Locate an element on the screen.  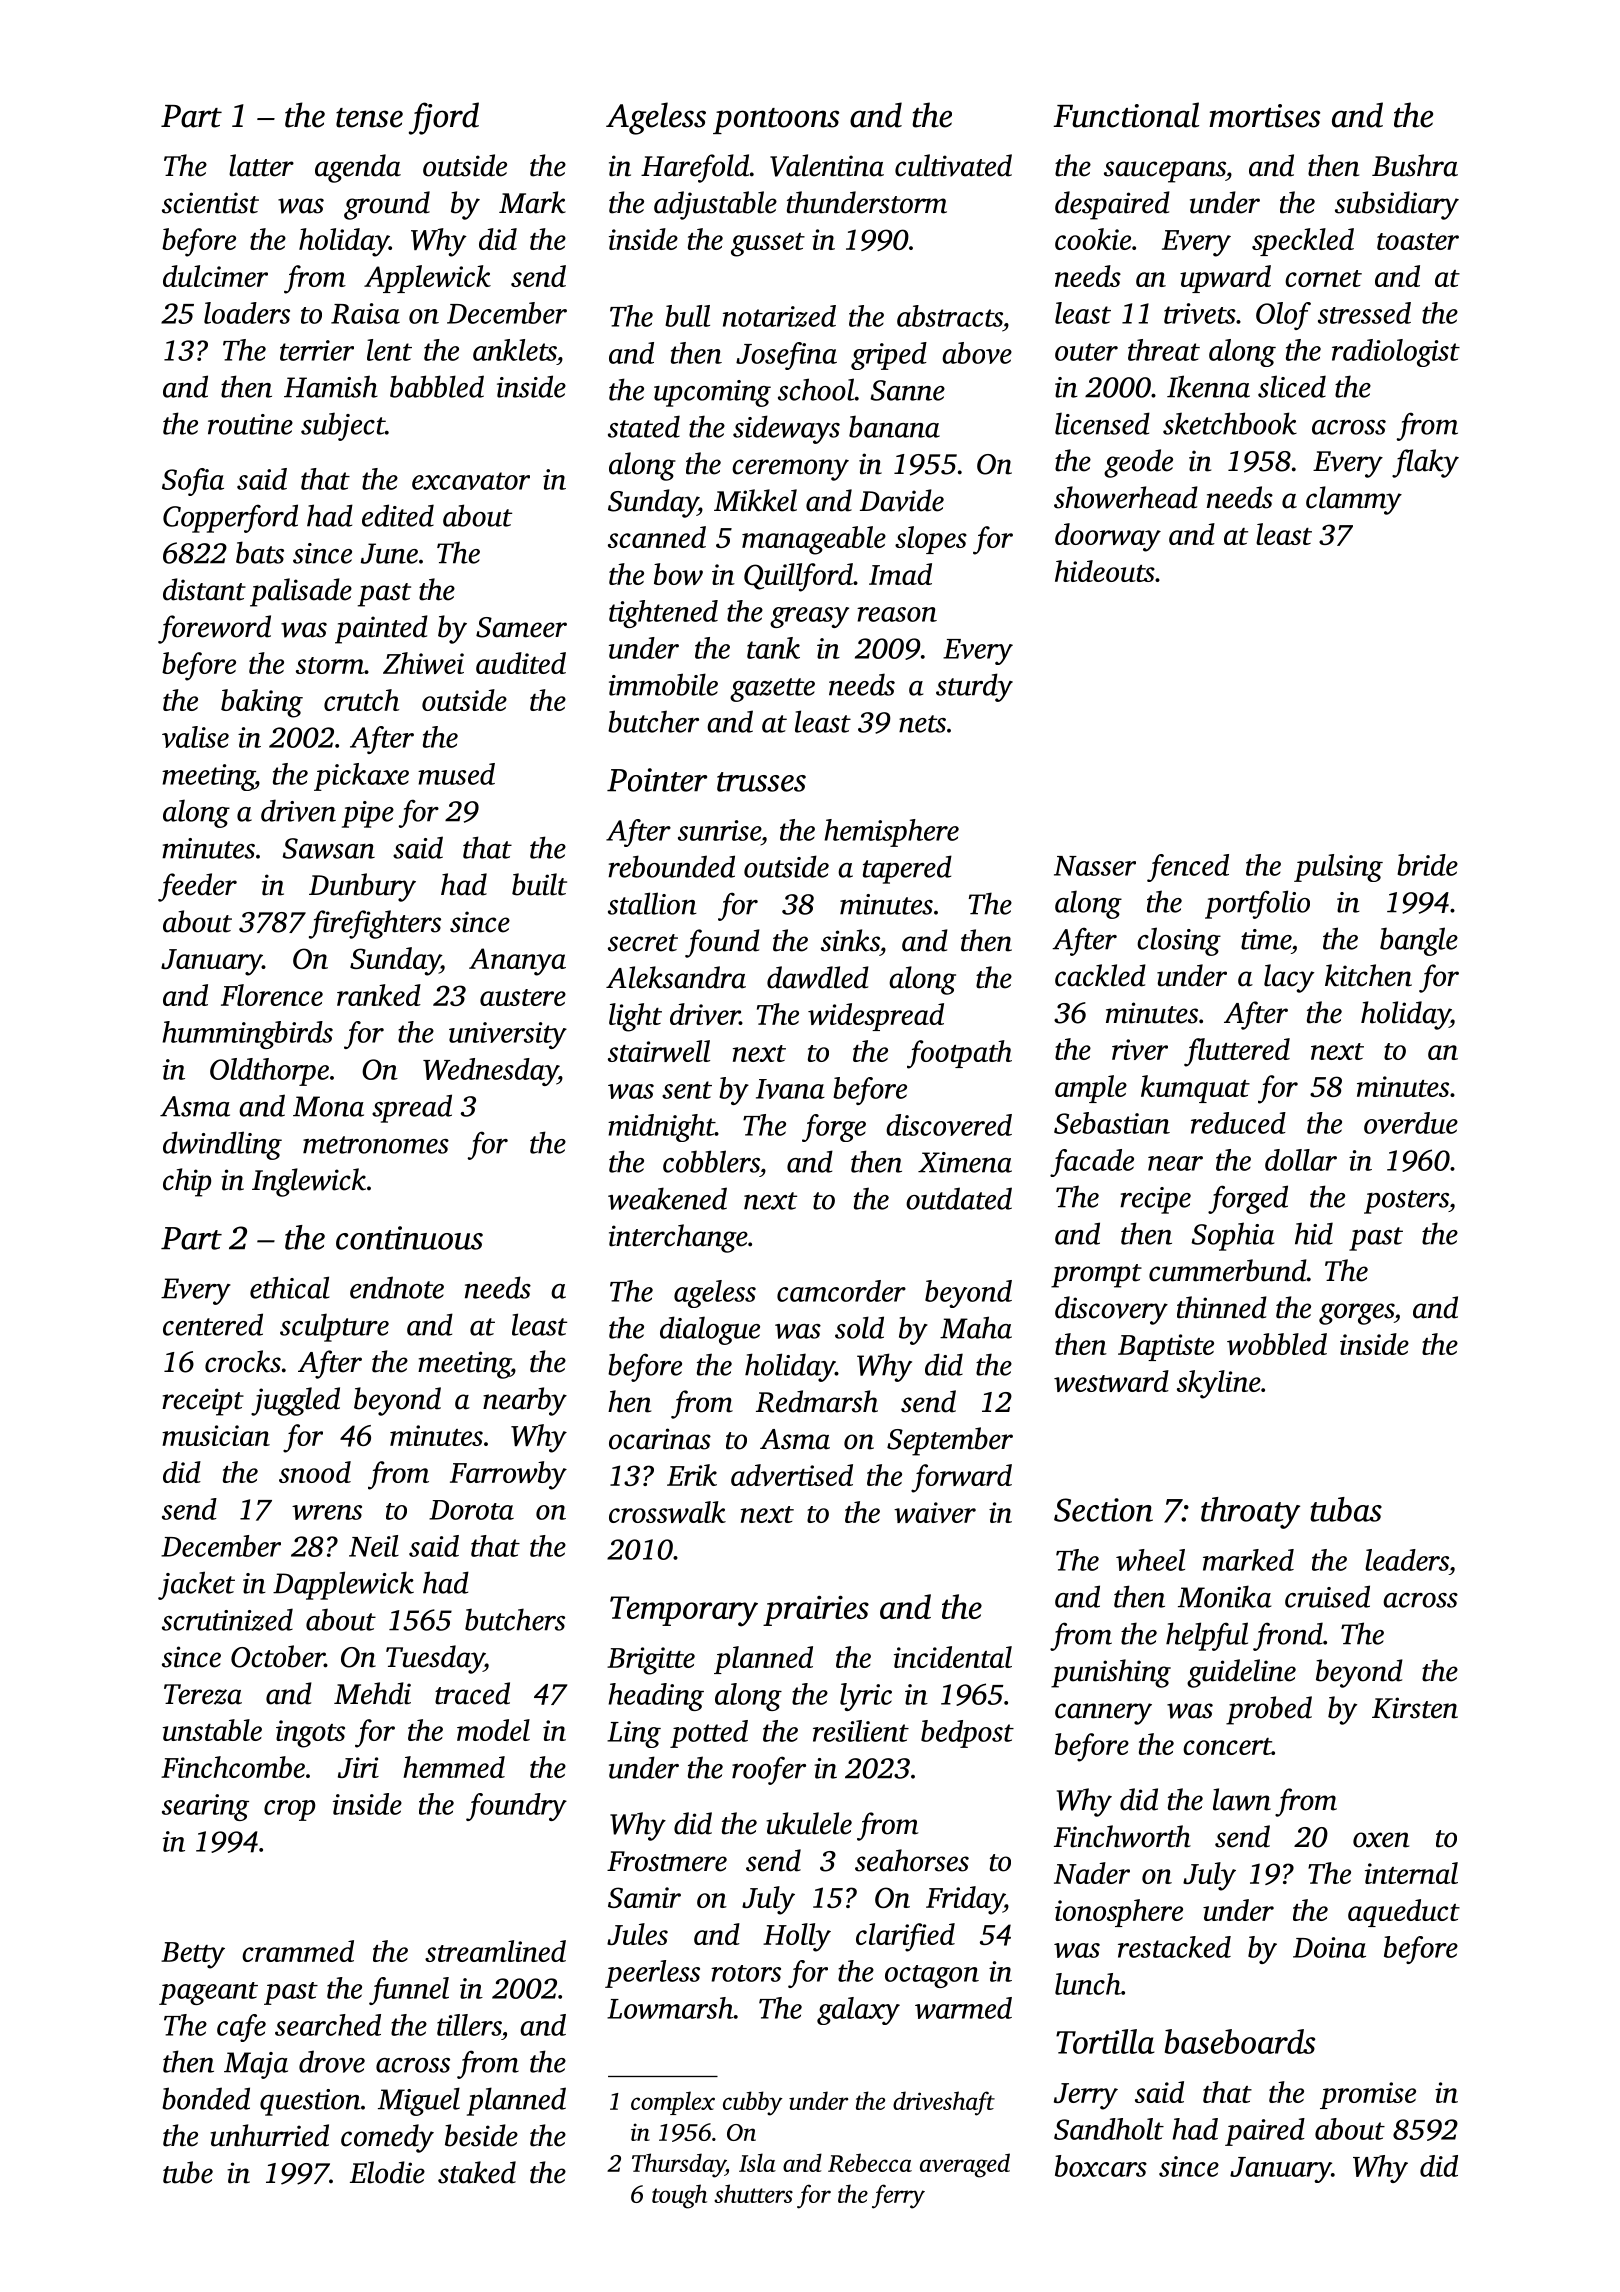
hummingbirds is located at coordinates (247, 1035).
